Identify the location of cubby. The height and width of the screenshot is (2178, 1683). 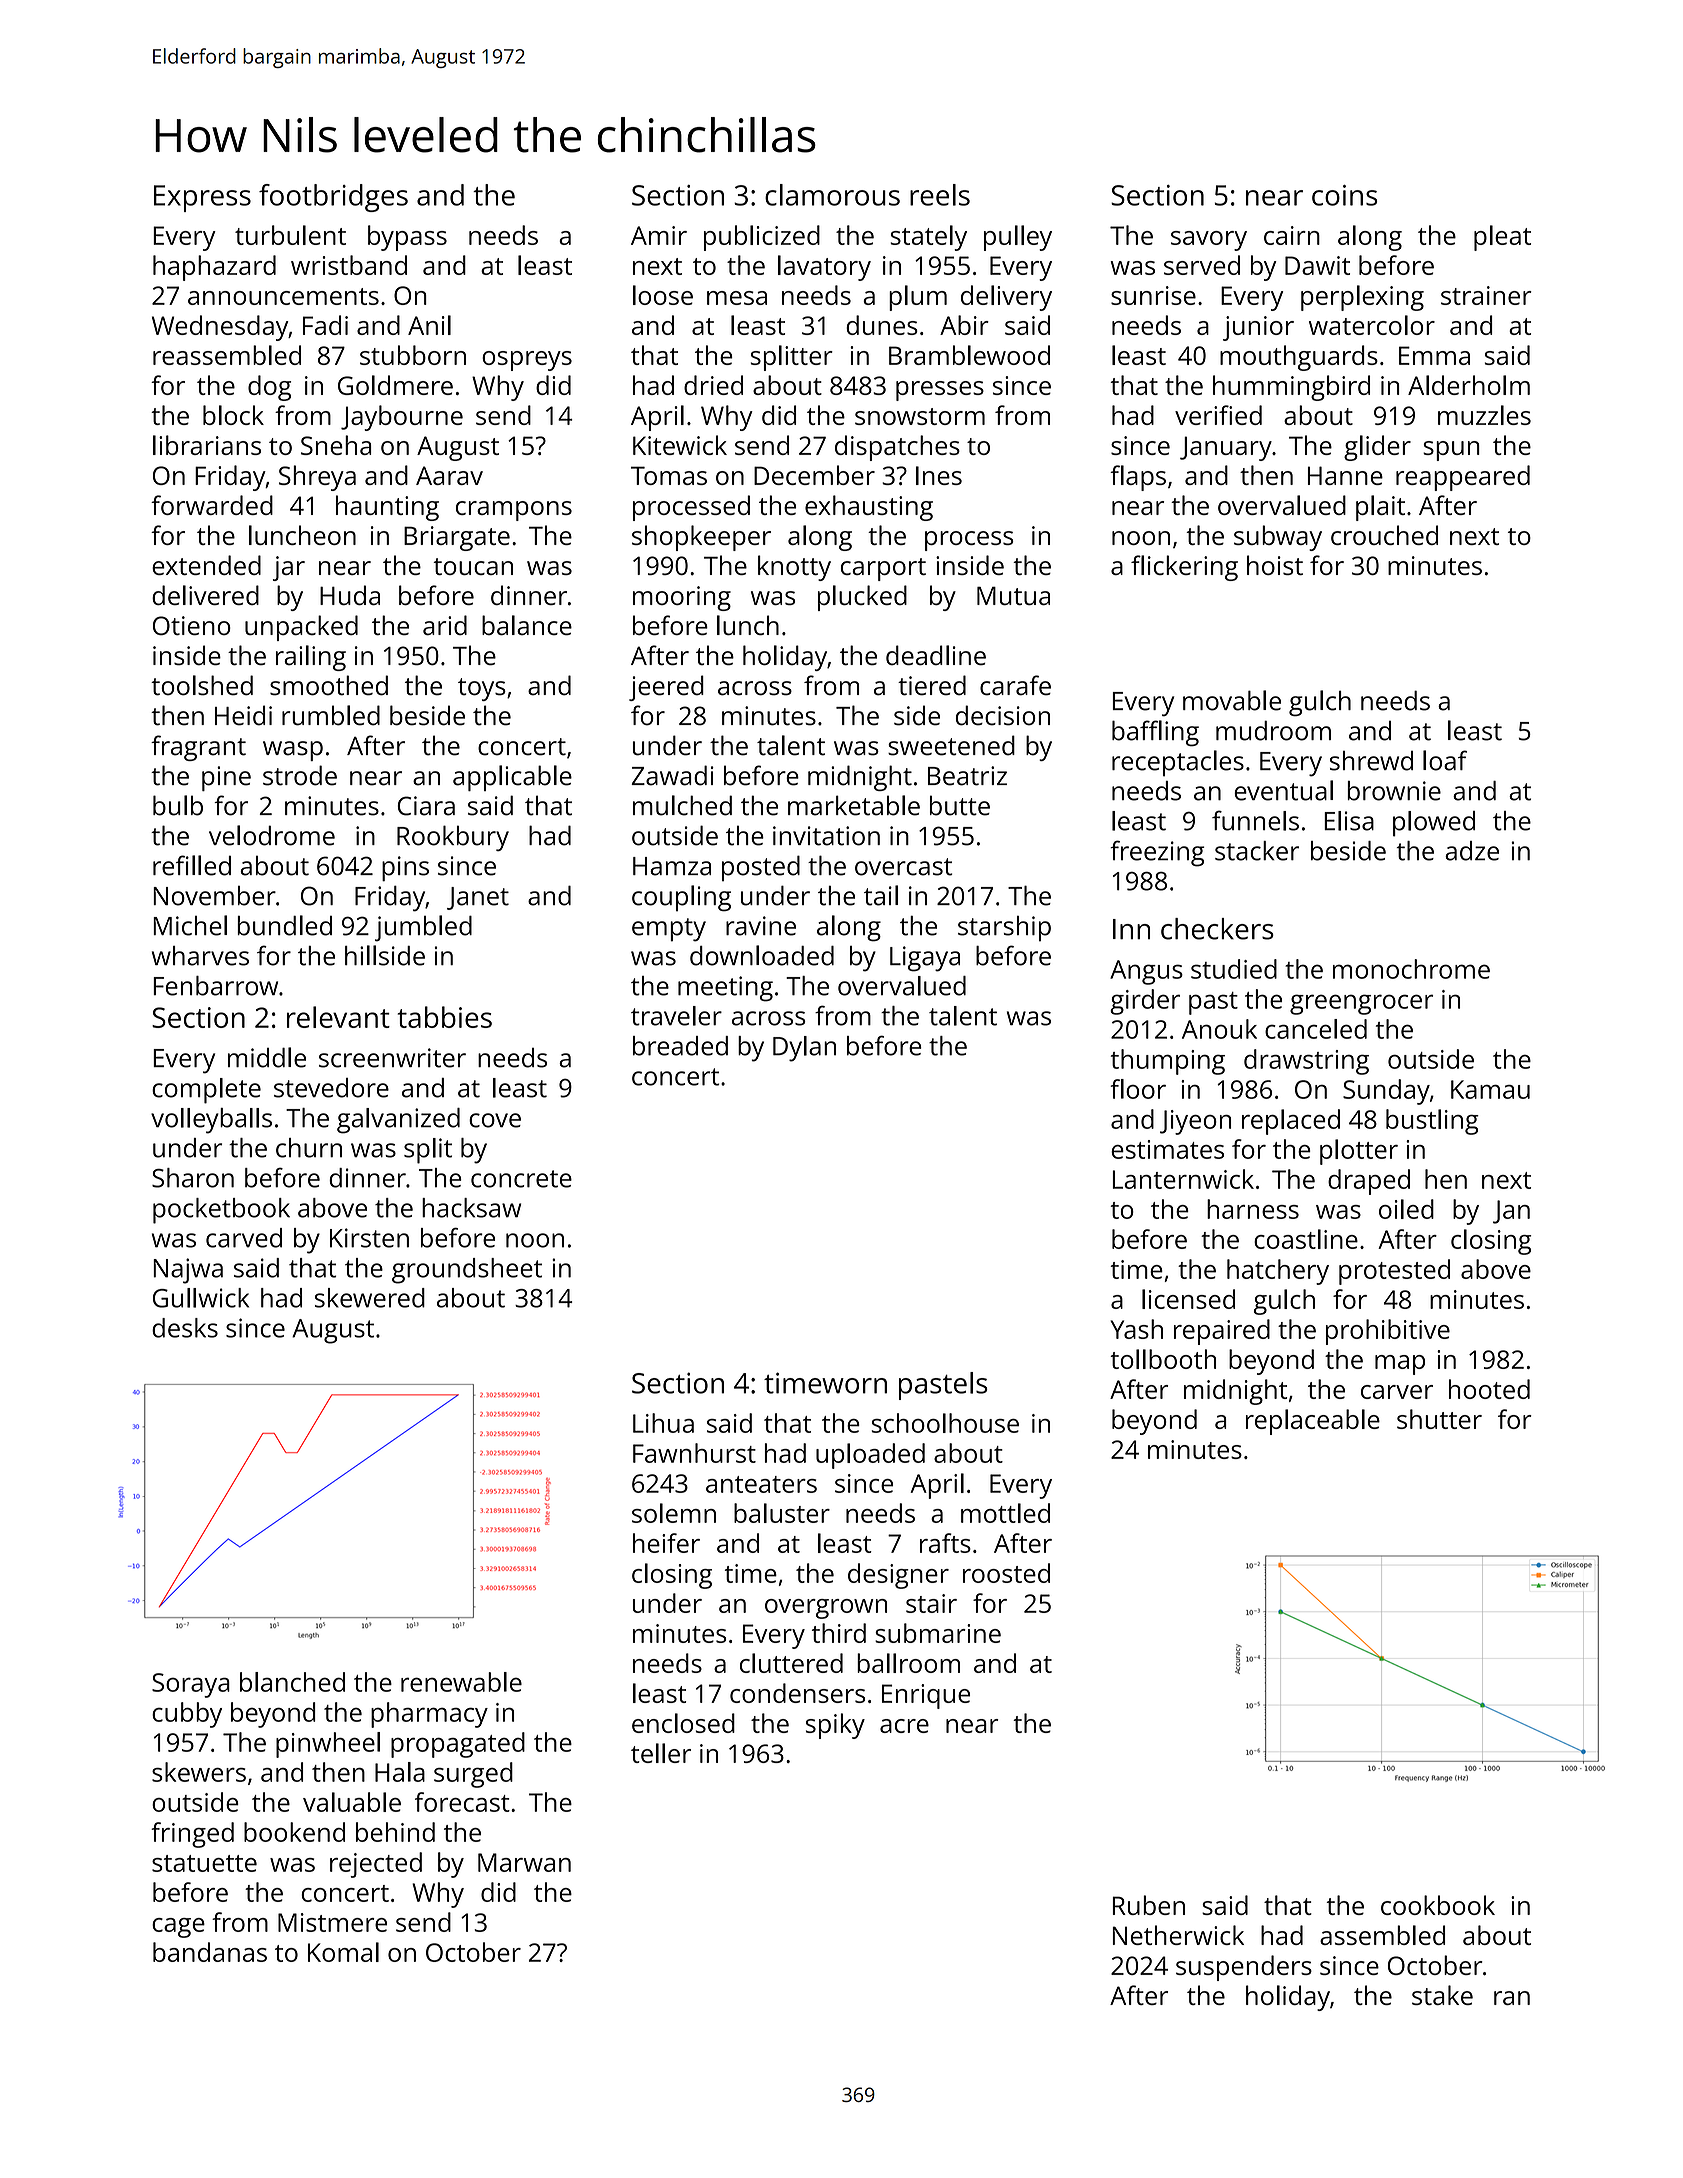
(187, 1715).
